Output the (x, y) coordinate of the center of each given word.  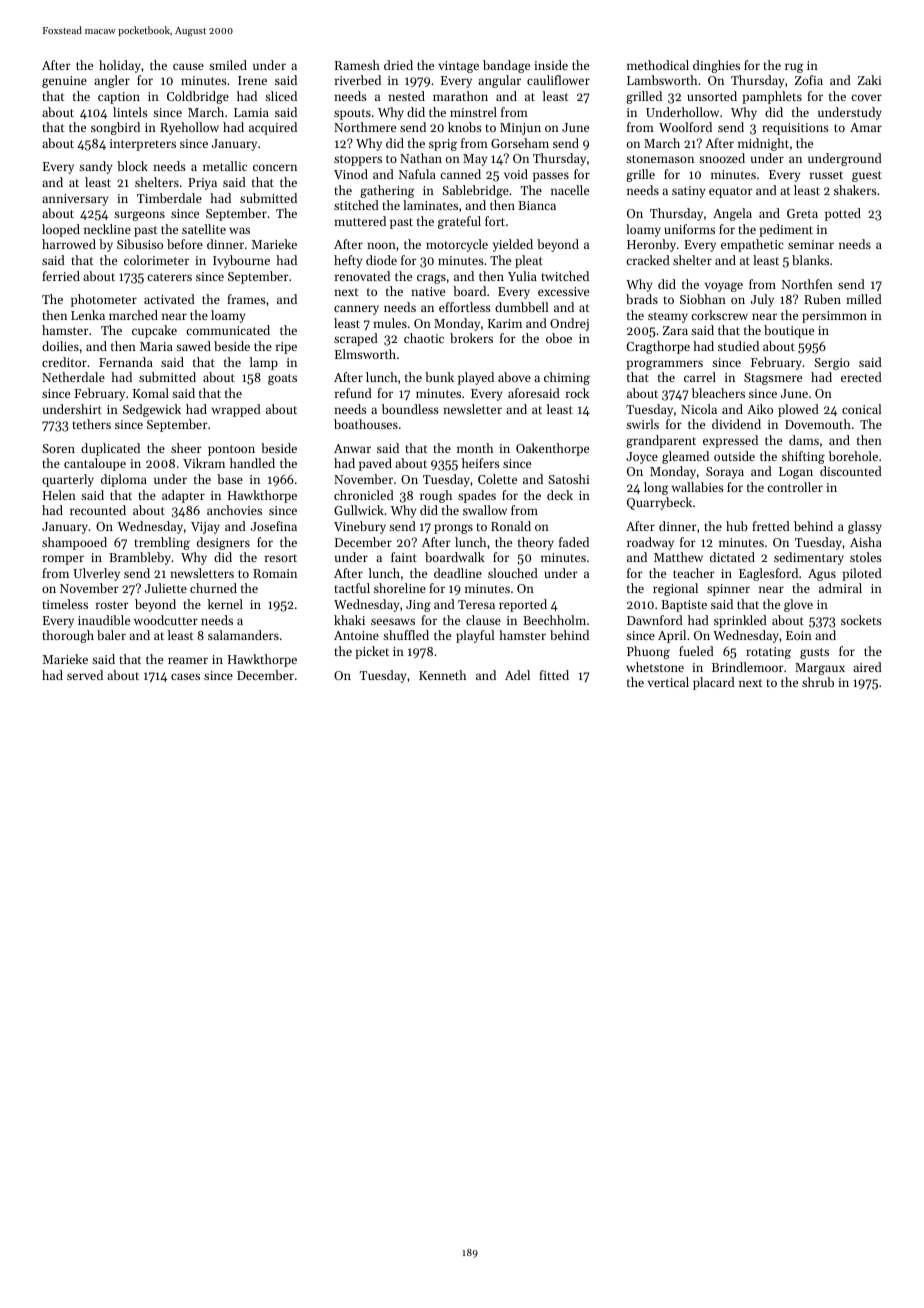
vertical (668, 682)
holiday (120, 66)
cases (185, 676)
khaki (349, 620)
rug (794, 68)
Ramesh (357, 65)
